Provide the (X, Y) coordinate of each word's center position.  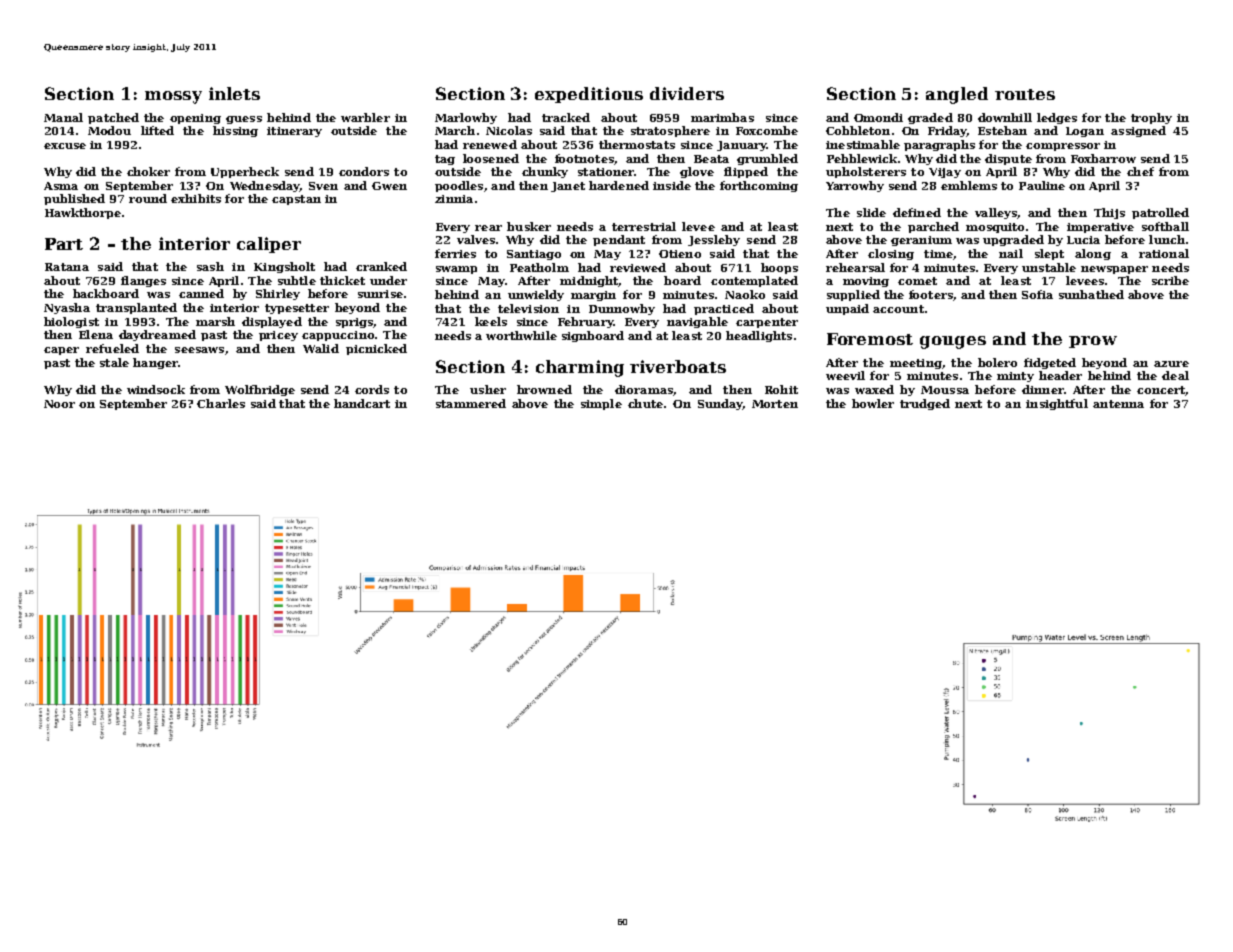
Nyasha (67, 308)
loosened (491, 158)
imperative (1100, 228)
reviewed (638, 267)
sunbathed (1091, 294)
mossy (173, 97)
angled (957, 95)
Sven (323, 186)
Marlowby (466, 118)
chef (1140, 171)
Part (64, 244)
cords (372, 389)
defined (917, 212)
